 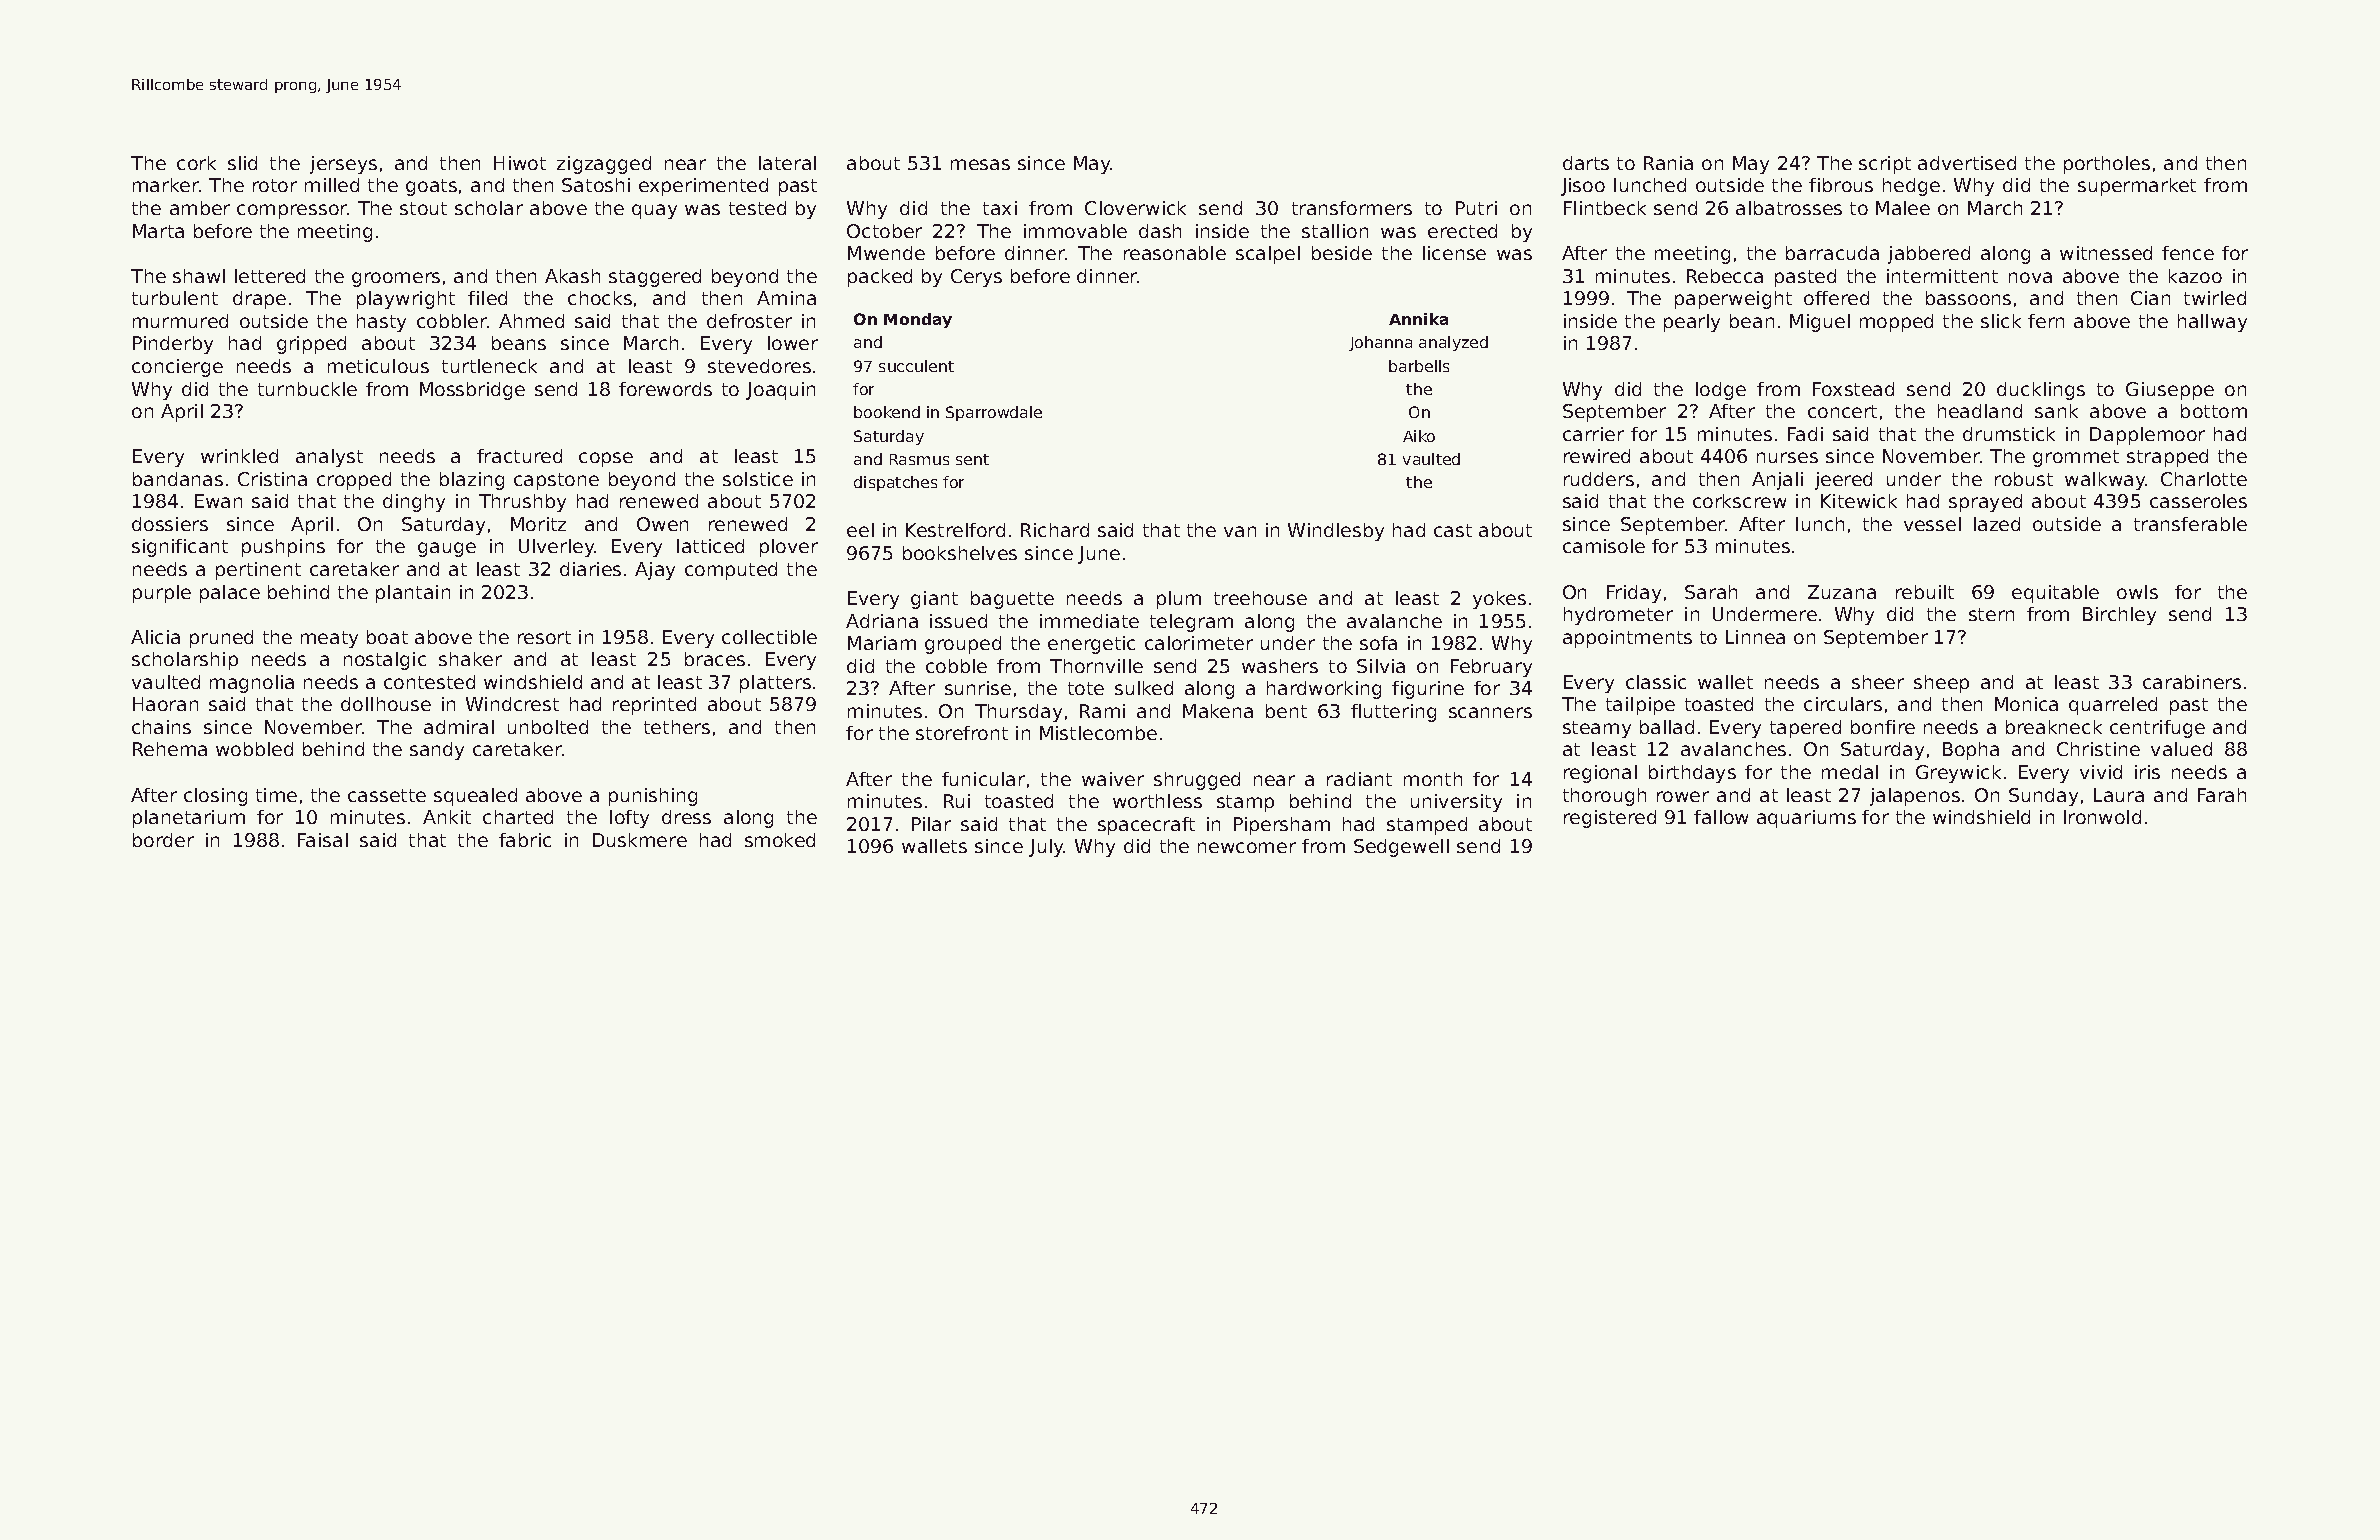 What do you see at coordinates (654, 211) in the screenshot?
I see `quay` at bounding box center [654, 211].
